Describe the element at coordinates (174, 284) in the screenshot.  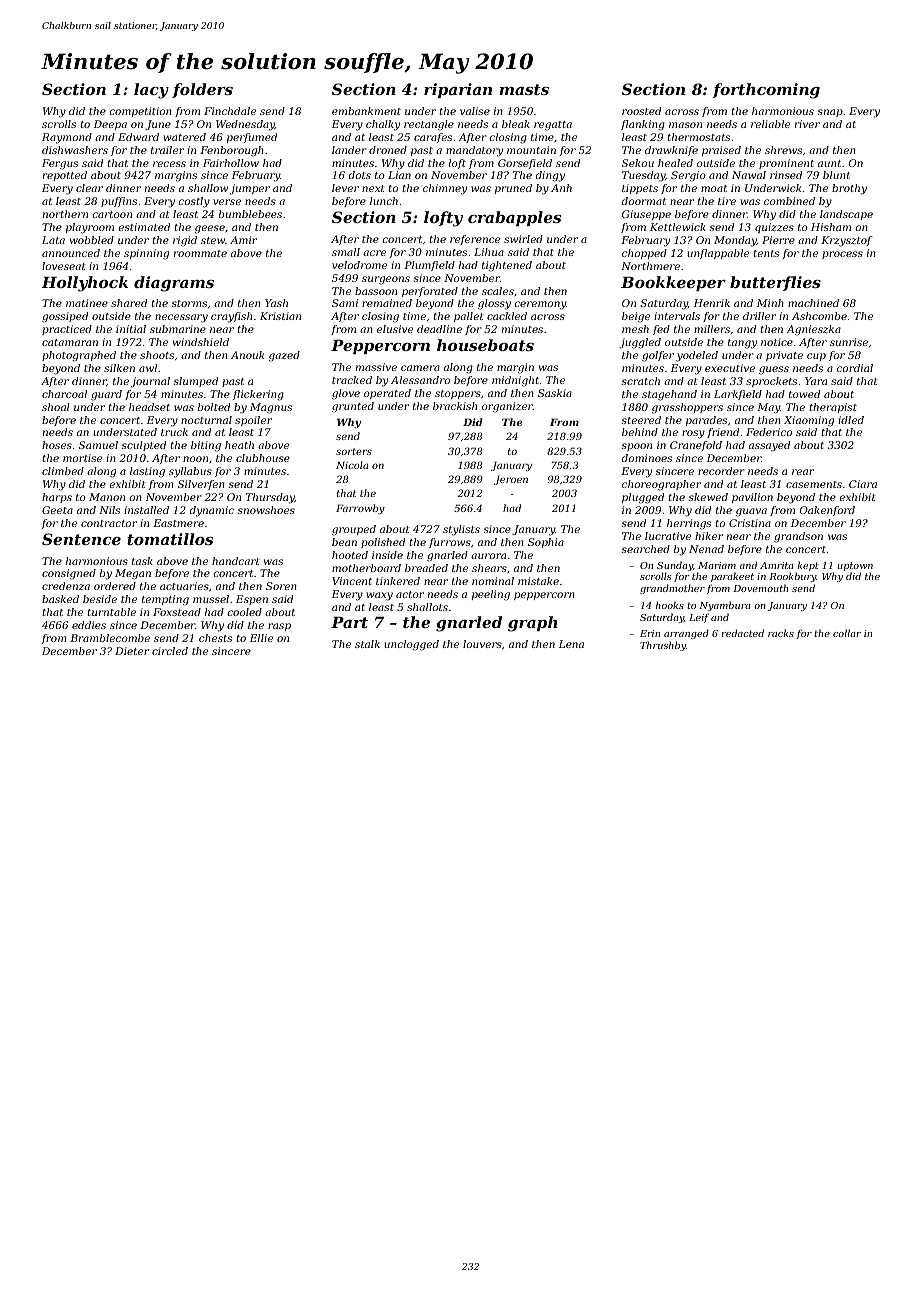
I see `diagrams` at that location.
